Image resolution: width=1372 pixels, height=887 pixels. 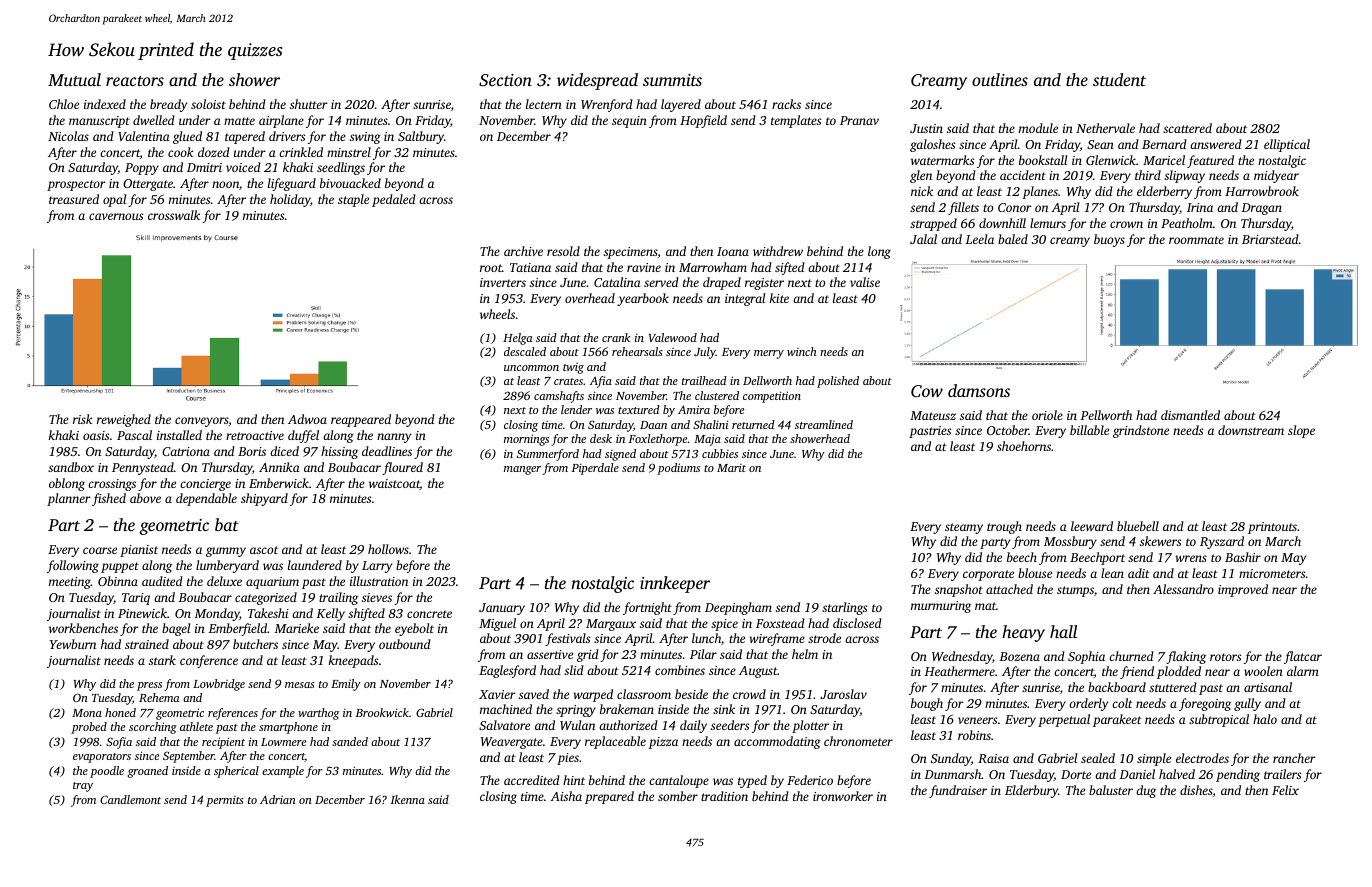 I want to click on reactors, so click(x=135, y=81).
